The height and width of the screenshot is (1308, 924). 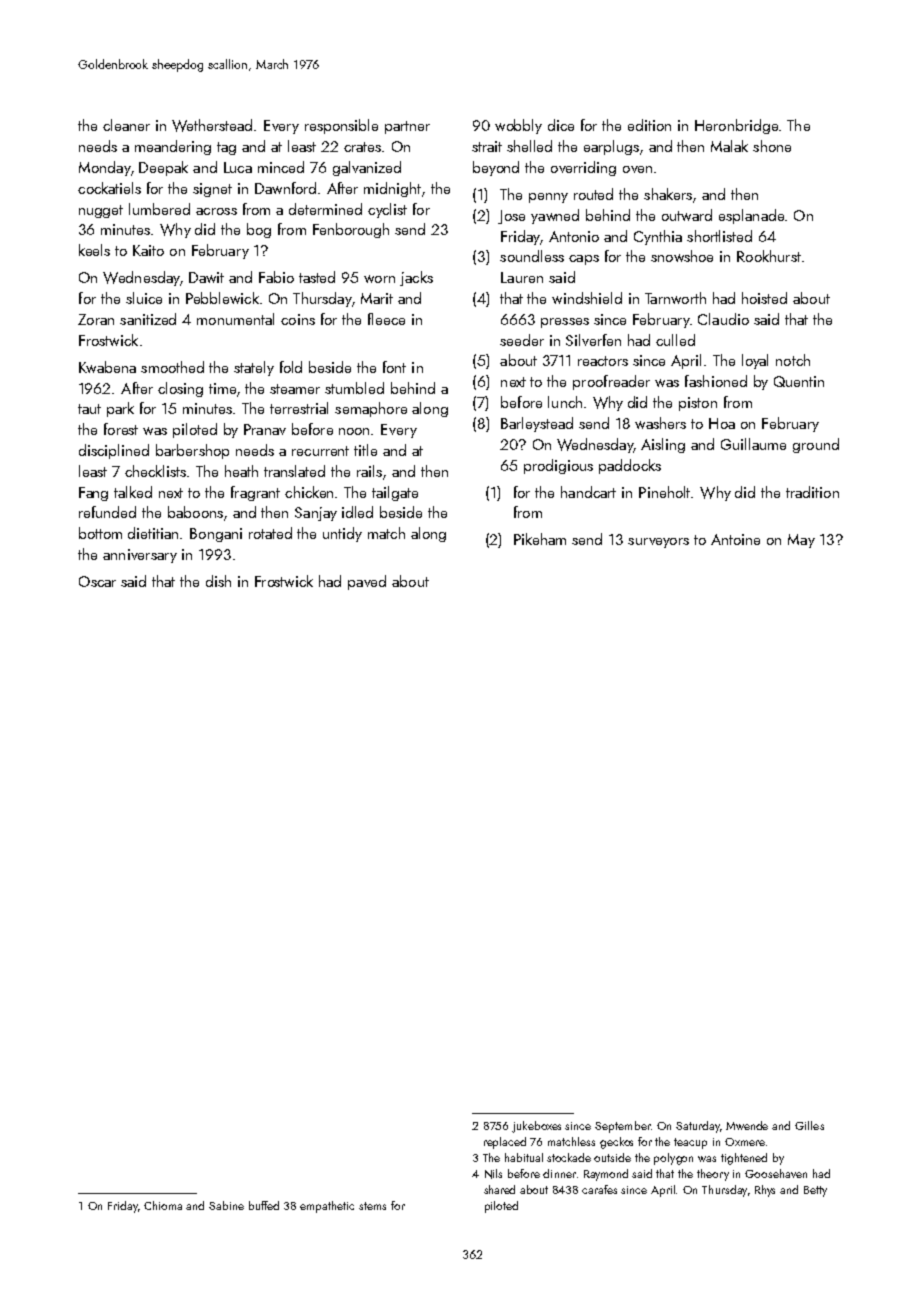 What do you see at coordinates (658, 543) in the screenshot?
I see `surveyors` at bounding box center [658, 543].
